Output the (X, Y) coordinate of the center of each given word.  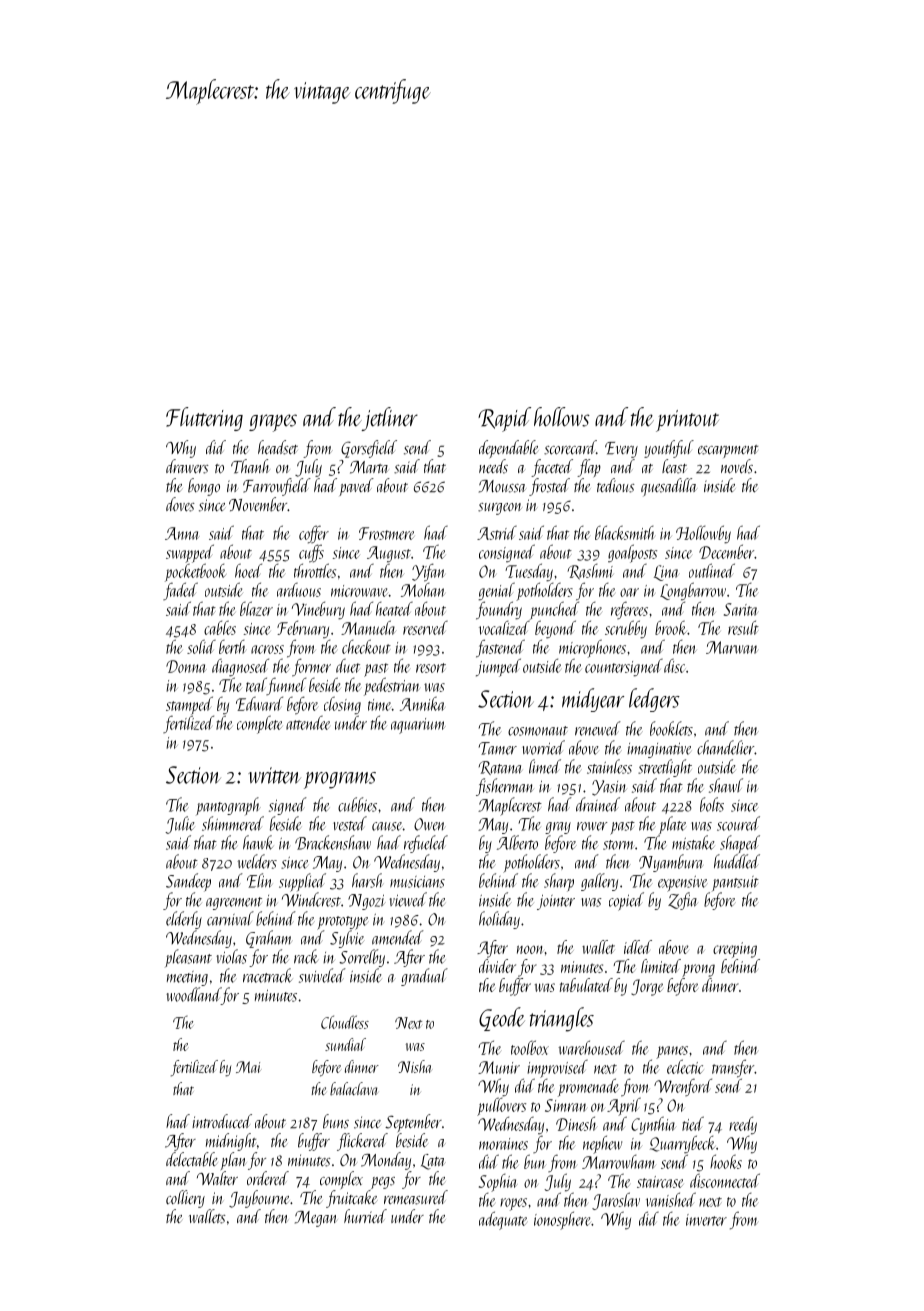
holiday (499, 920)
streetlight (665, 768)
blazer (256, 608)
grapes (273, 423)
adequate (503, 1220)
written (274, 775)
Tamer (498, 748)
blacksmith (624, 532)
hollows (562, 417)
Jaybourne (259, 1199)
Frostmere (386, 533)
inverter (706, 1220)
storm (618, 845)
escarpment (728, 451)
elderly (184, 920)
